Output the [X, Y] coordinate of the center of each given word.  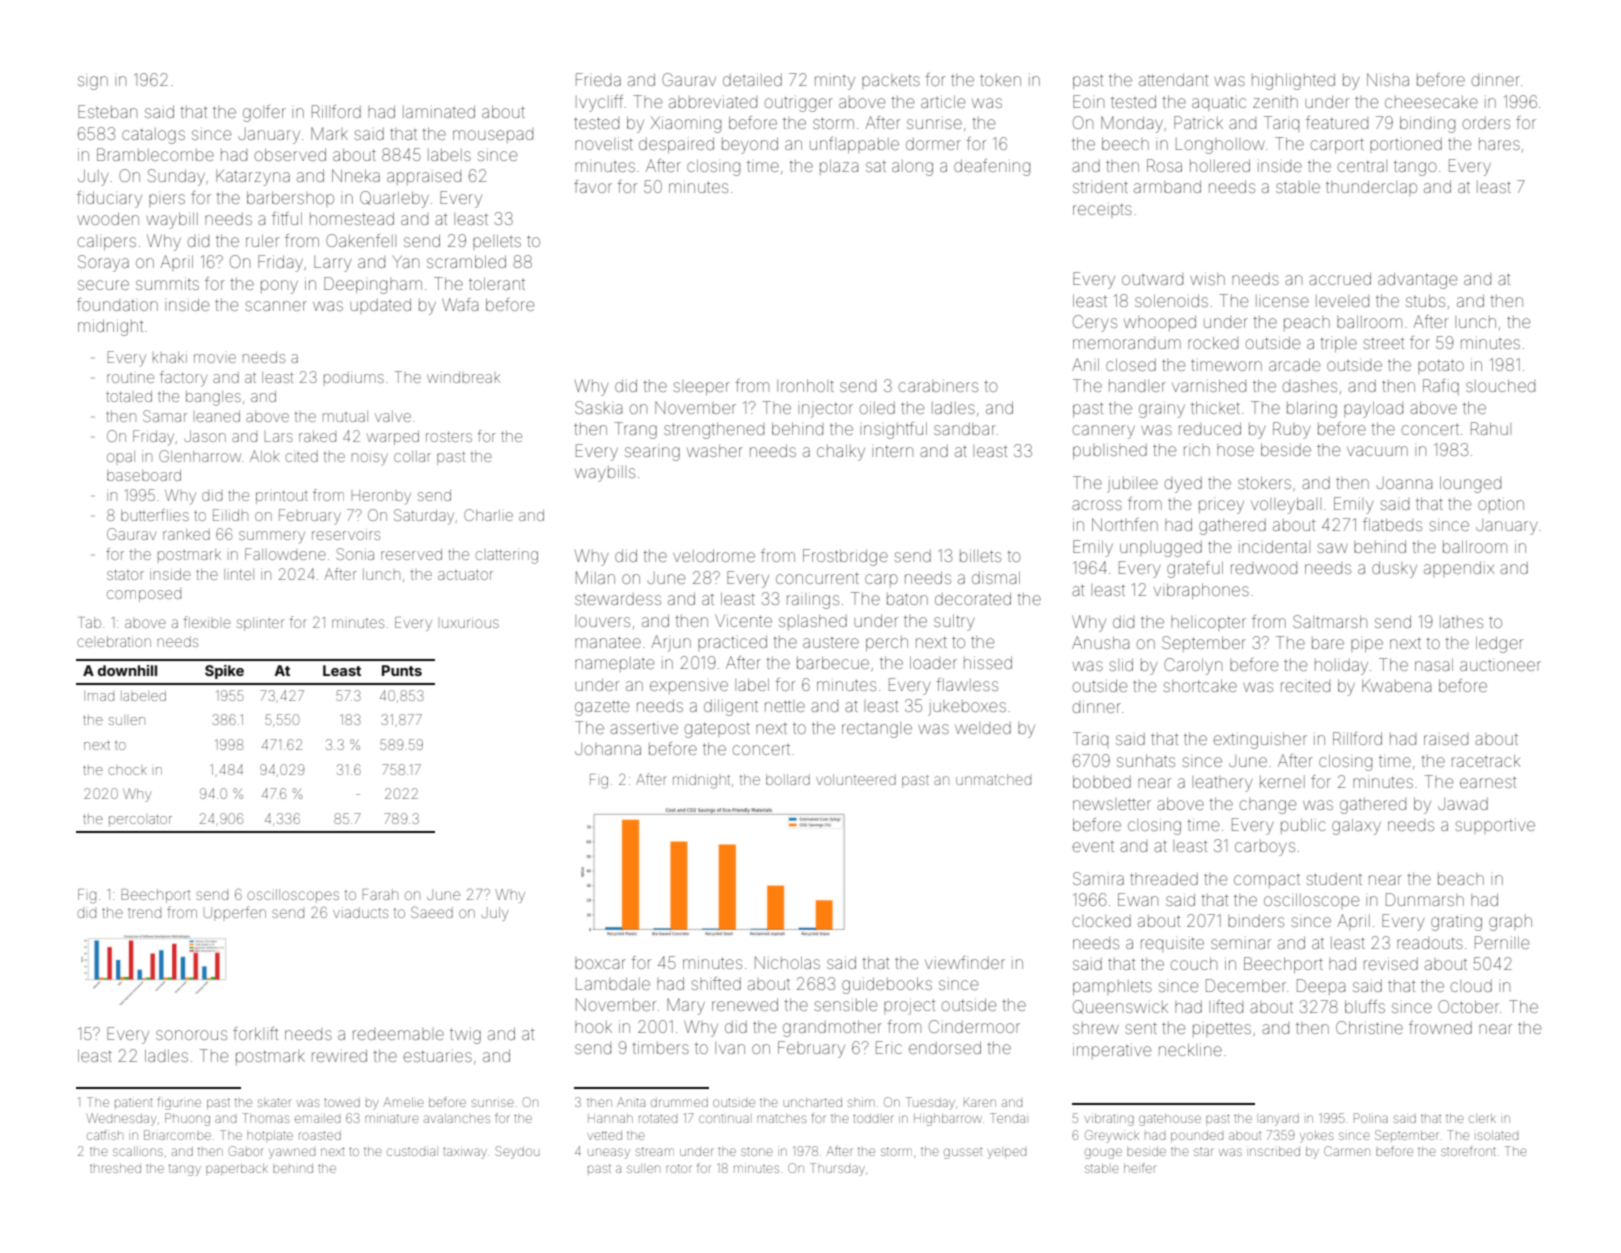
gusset [963, 1153]
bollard [788, 779]
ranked [186, 534]
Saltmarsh [1330, 621]
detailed [752, 79]
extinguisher [1260, 740]
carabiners [938, 386]
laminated [439, 111]
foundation [117, 304]
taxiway [465, 1152]
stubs [1425, 300]
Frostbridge [845, 557]
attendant [1173, 79]
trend [144, 913]
